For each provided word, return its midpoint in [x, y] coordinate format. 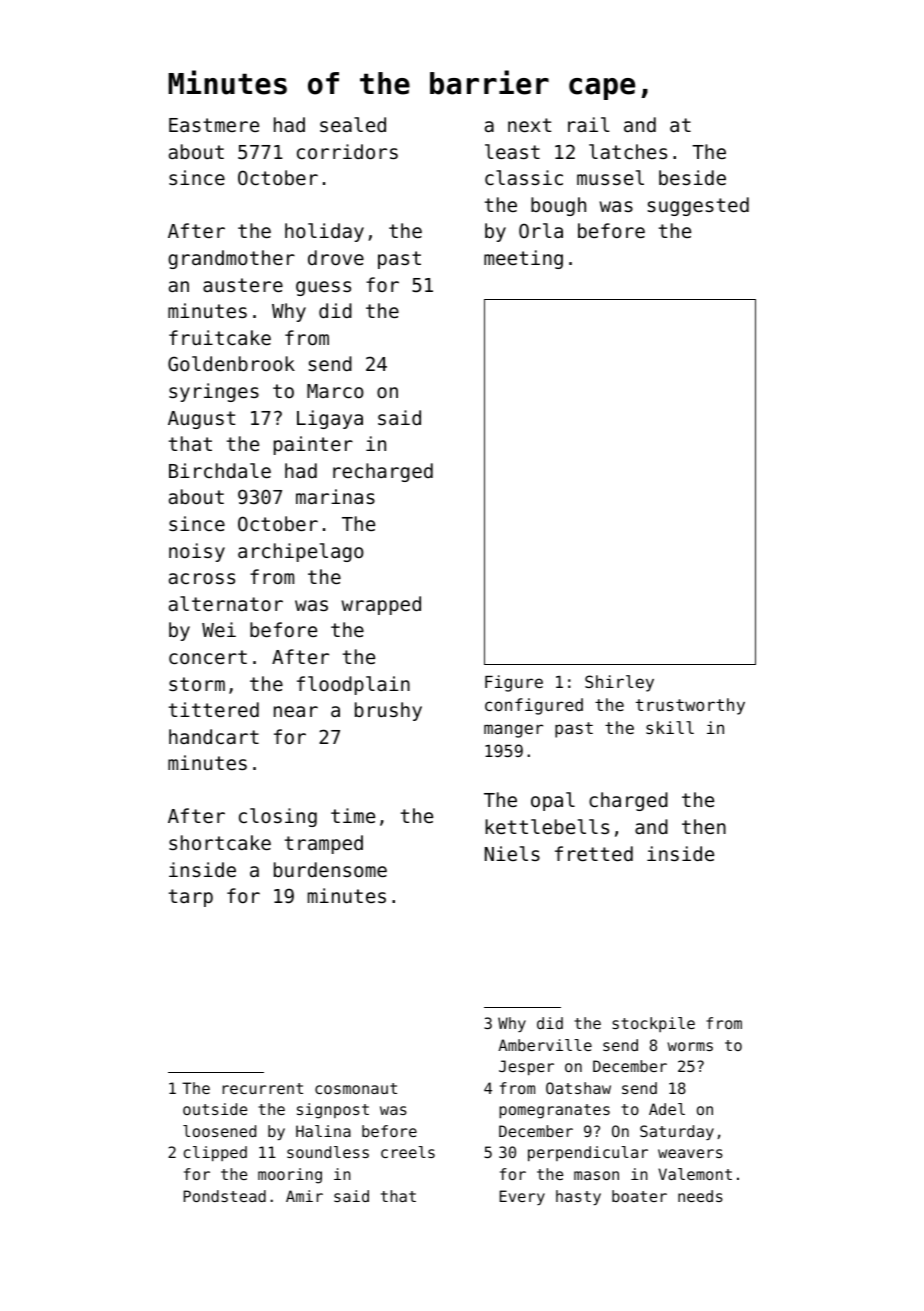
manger [513, 731]
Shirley [619, 683]
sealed [353, 124]
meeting [523, 259]
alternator [226, 603]
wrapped [381, 605]
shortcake [220, 842]
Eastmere [214, 125]
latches [628, 151]
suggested [698, 206]
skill [670, 727]
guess [323, 288]
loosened [219, 1131]
